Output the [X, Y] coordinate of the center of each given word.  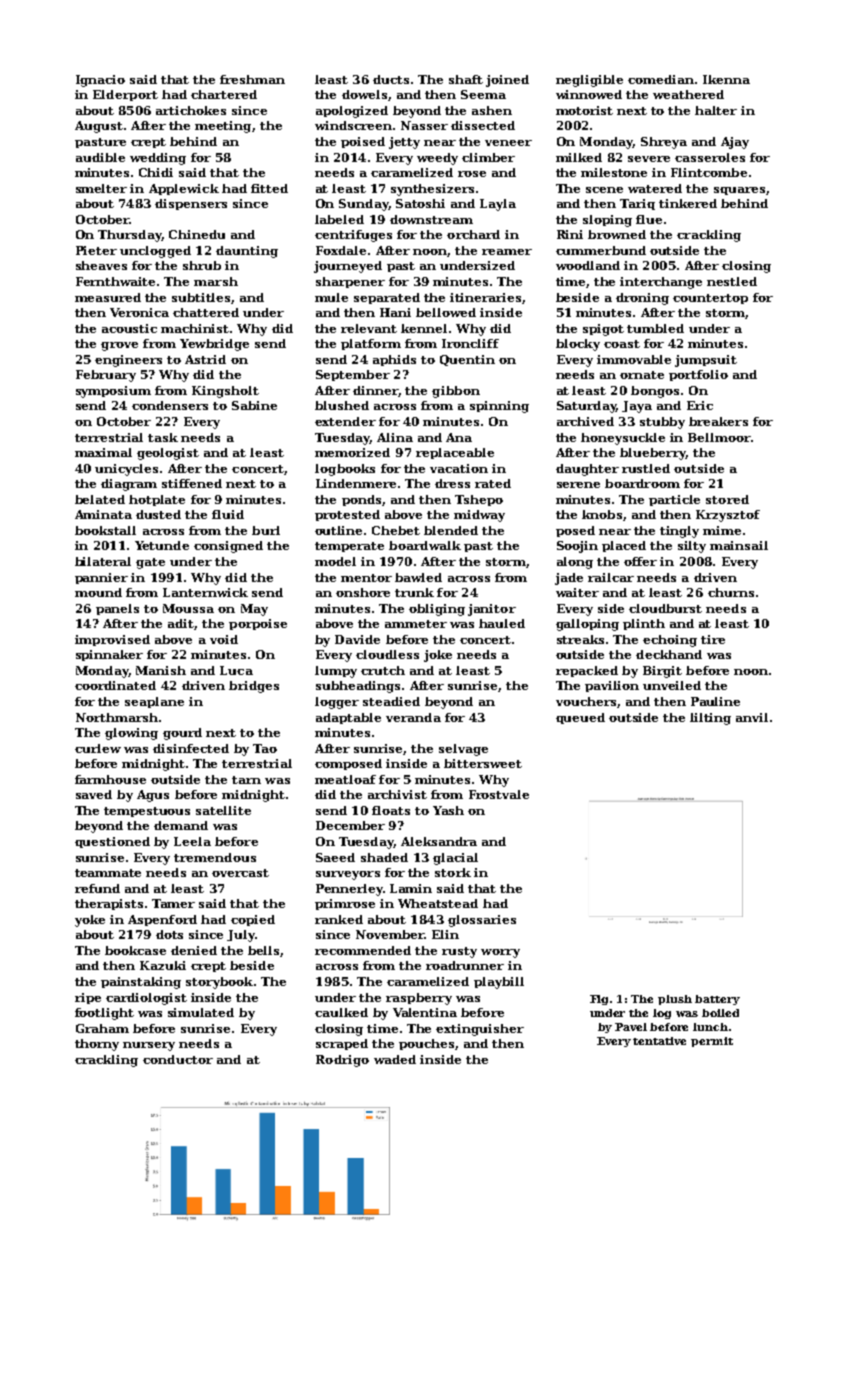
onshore [363, 592]
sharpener [350, 282]
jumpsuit [706, 361]
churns [731, 592]
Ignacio [100, 81]
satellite [223, 810]
